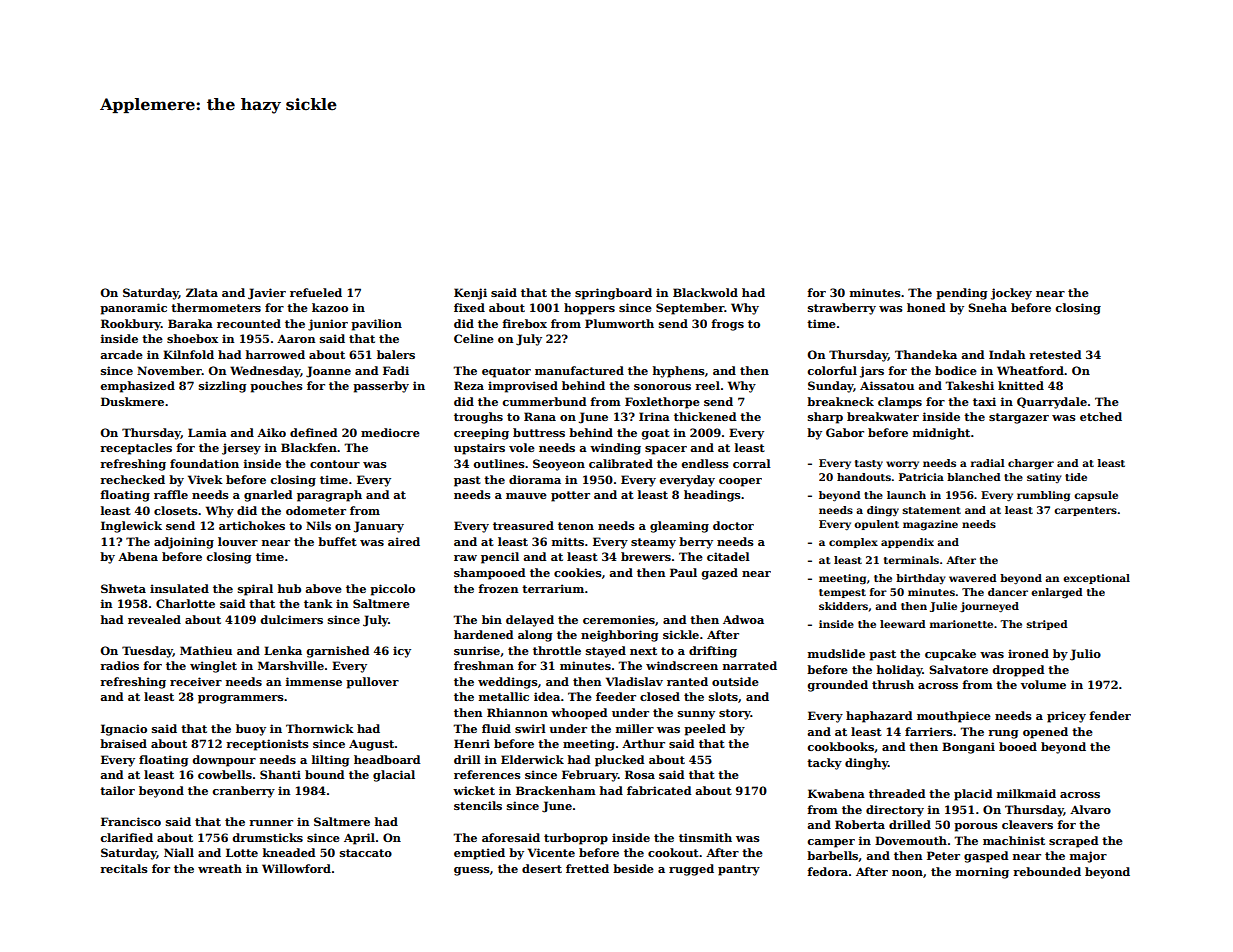 This image has height=952, width=1233. I want to click on etched, so click(1101, 416).
